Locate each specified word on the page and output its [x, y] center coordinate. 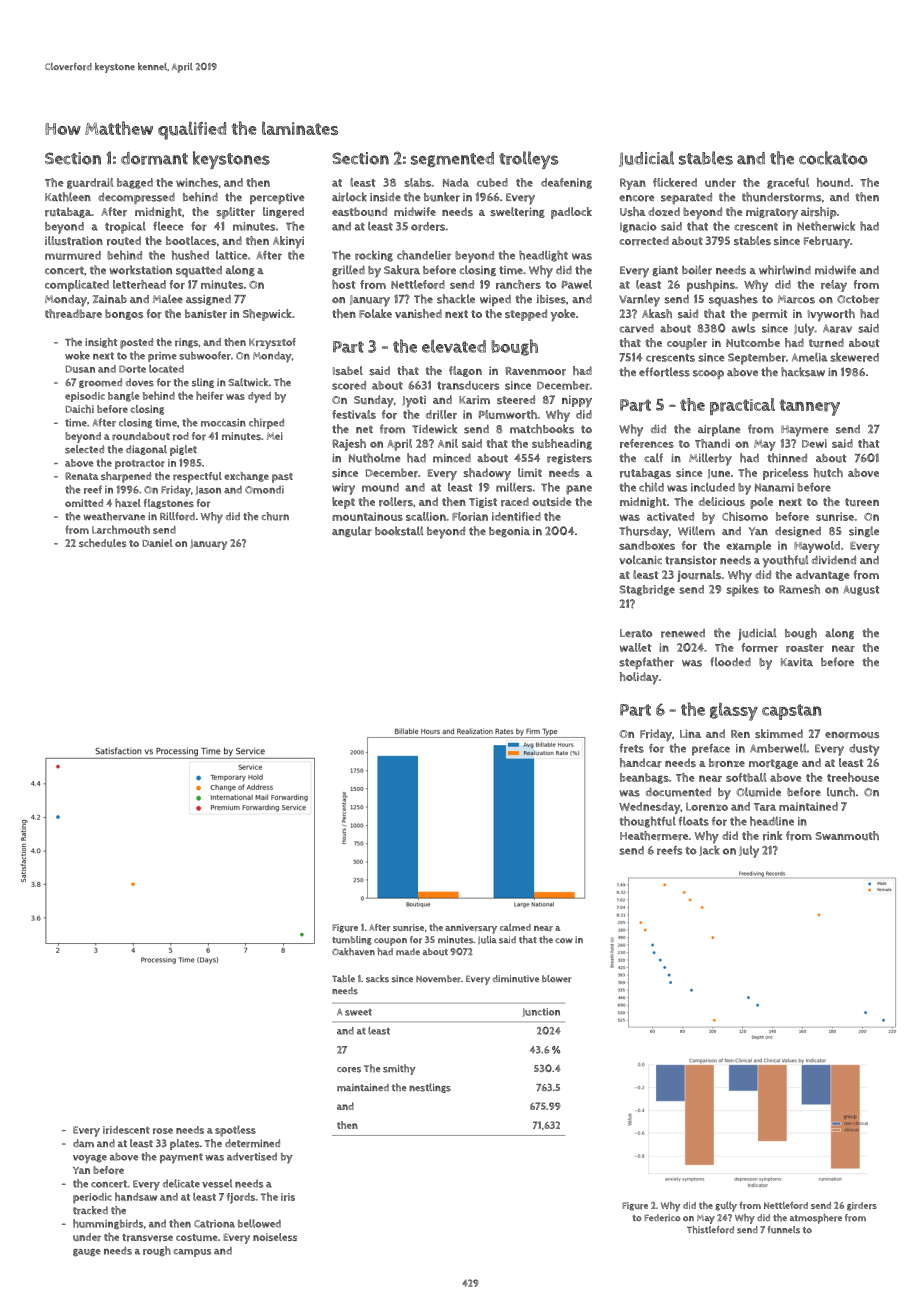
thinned [787, 458]
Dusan [80, 369]
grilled [348, 270]
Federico [662, 1218]
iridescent [126, 1130]
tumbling [352, 940]
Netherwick [826, 226]
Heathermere [654, 836]
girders [862, 1206]
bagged [135, 183]
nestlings [430, 1088]
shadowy [487, 474]
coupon [390, 942]
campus [192, 1253]
